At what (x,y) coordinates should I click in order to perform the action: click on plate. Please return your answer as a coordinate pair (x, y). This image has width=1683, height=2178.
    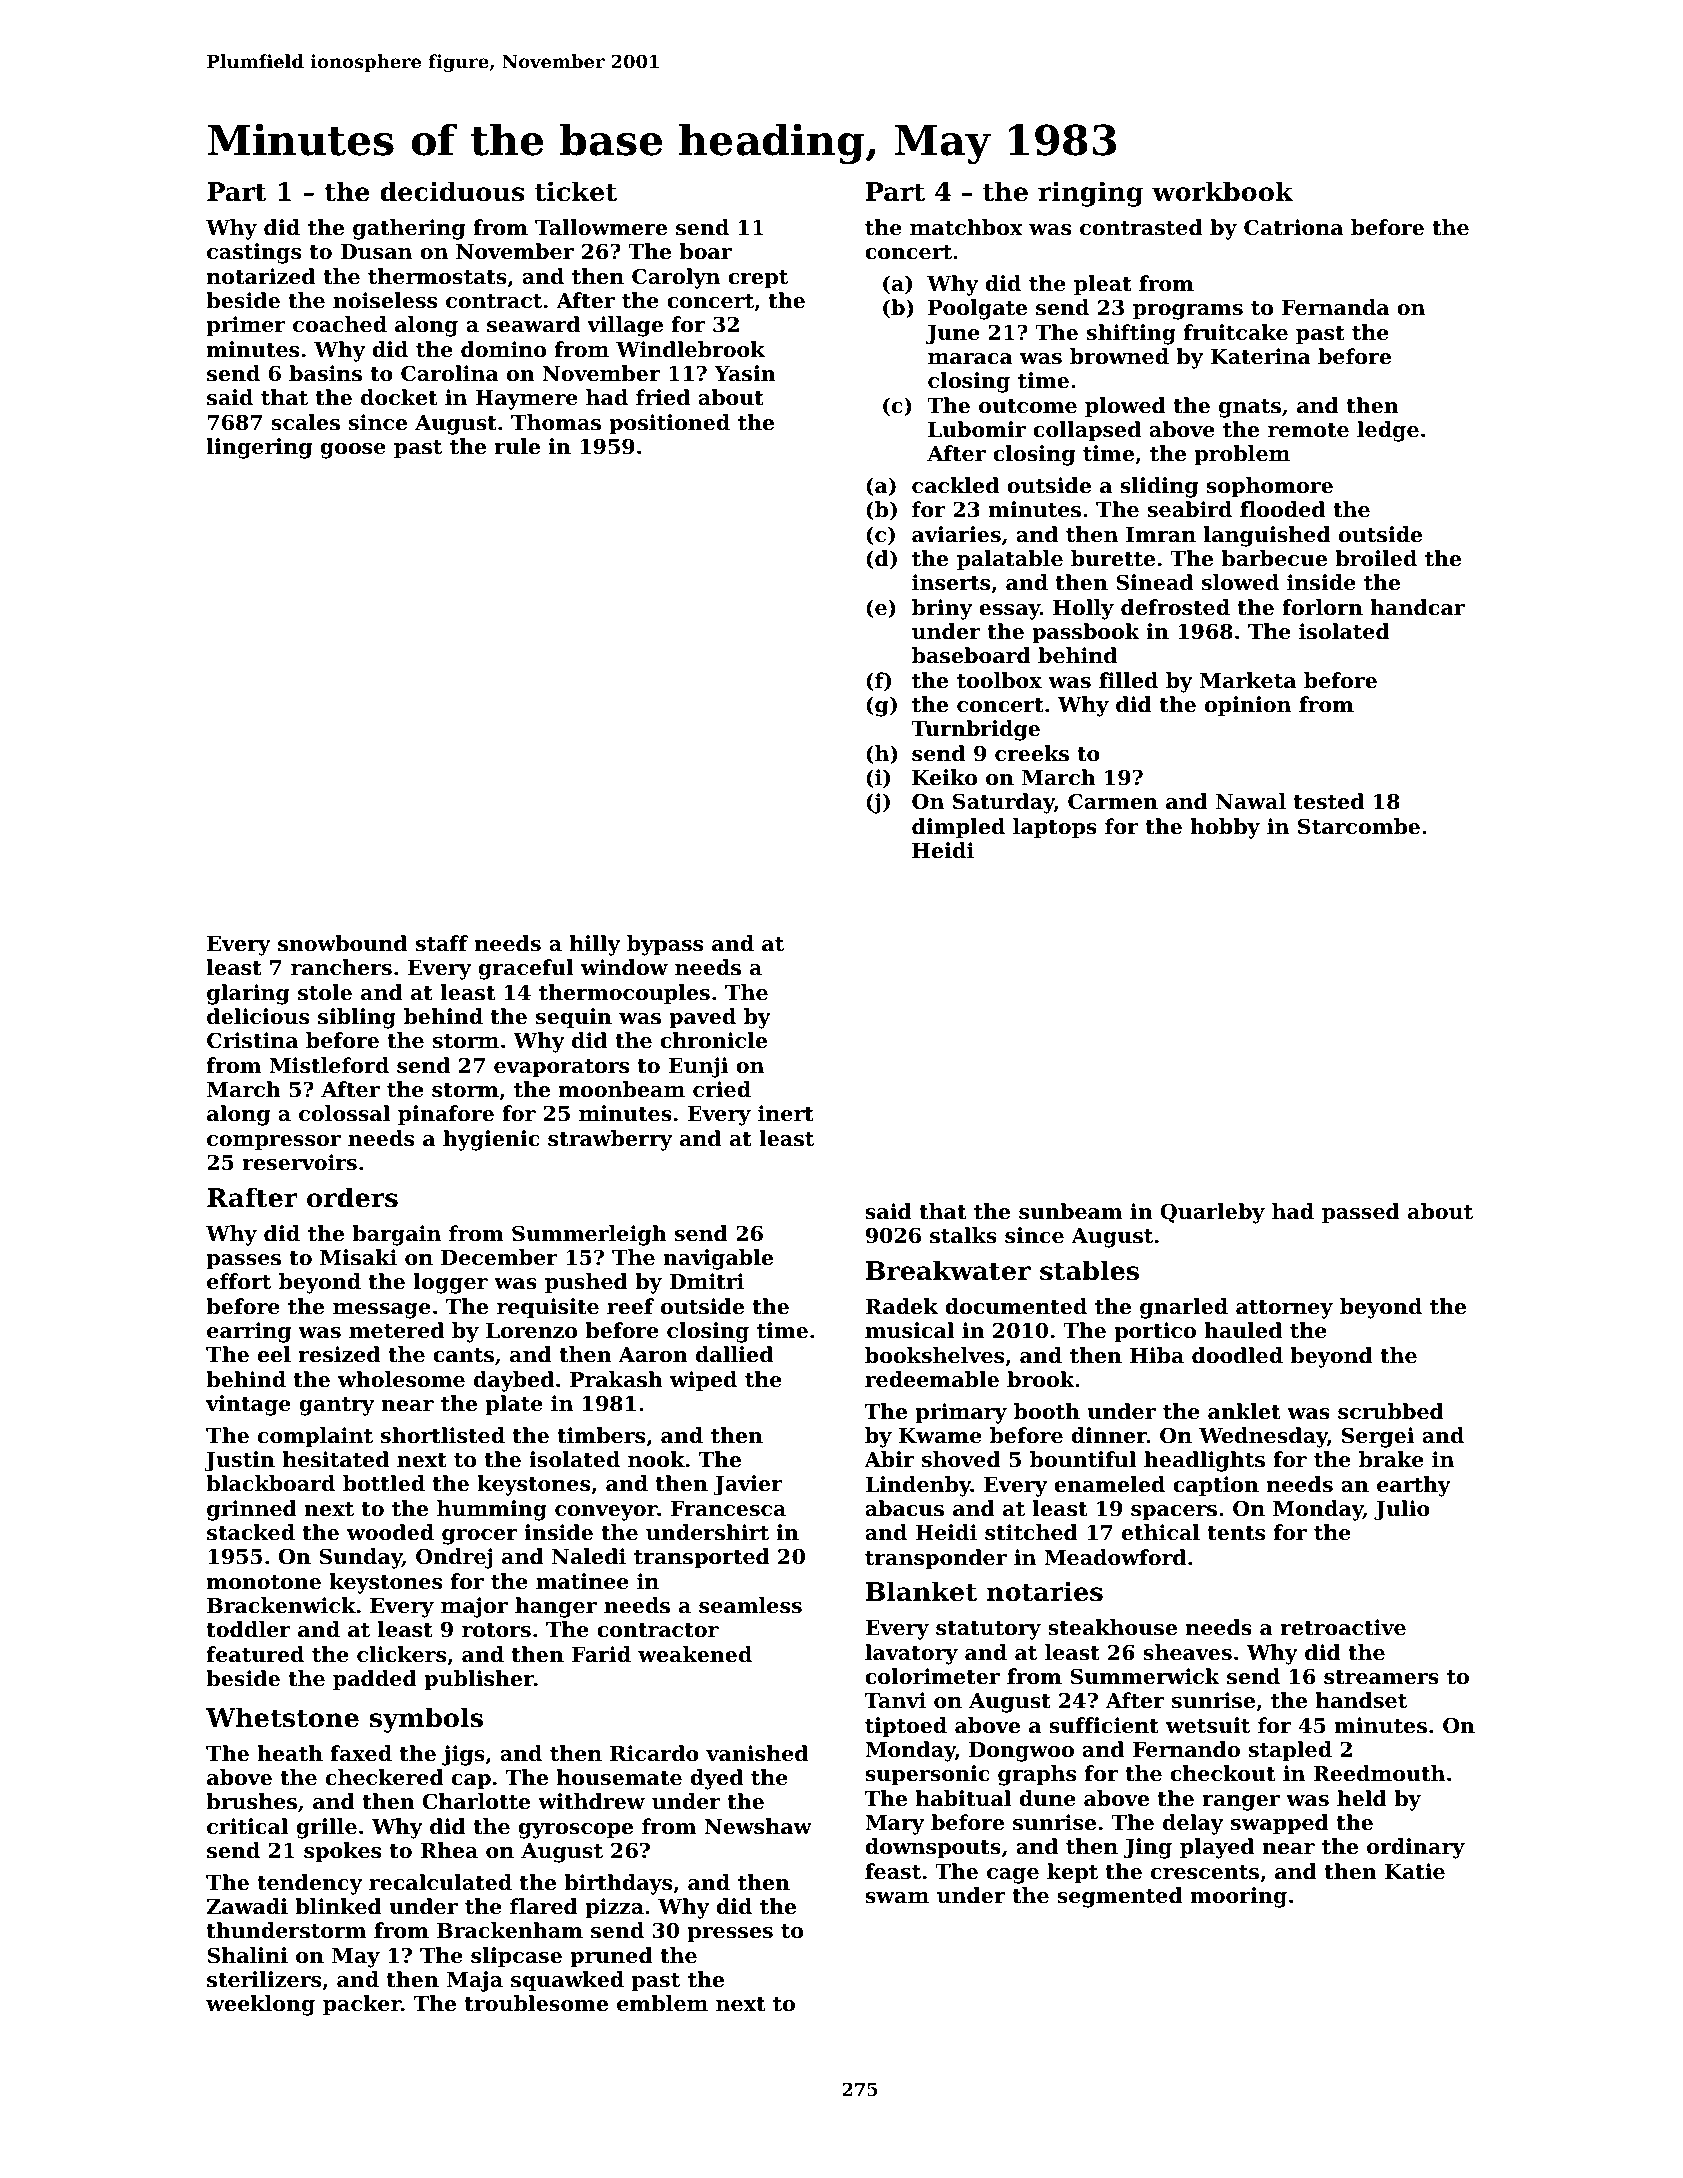
    Looking at the image, I should click on (514, 1405).
